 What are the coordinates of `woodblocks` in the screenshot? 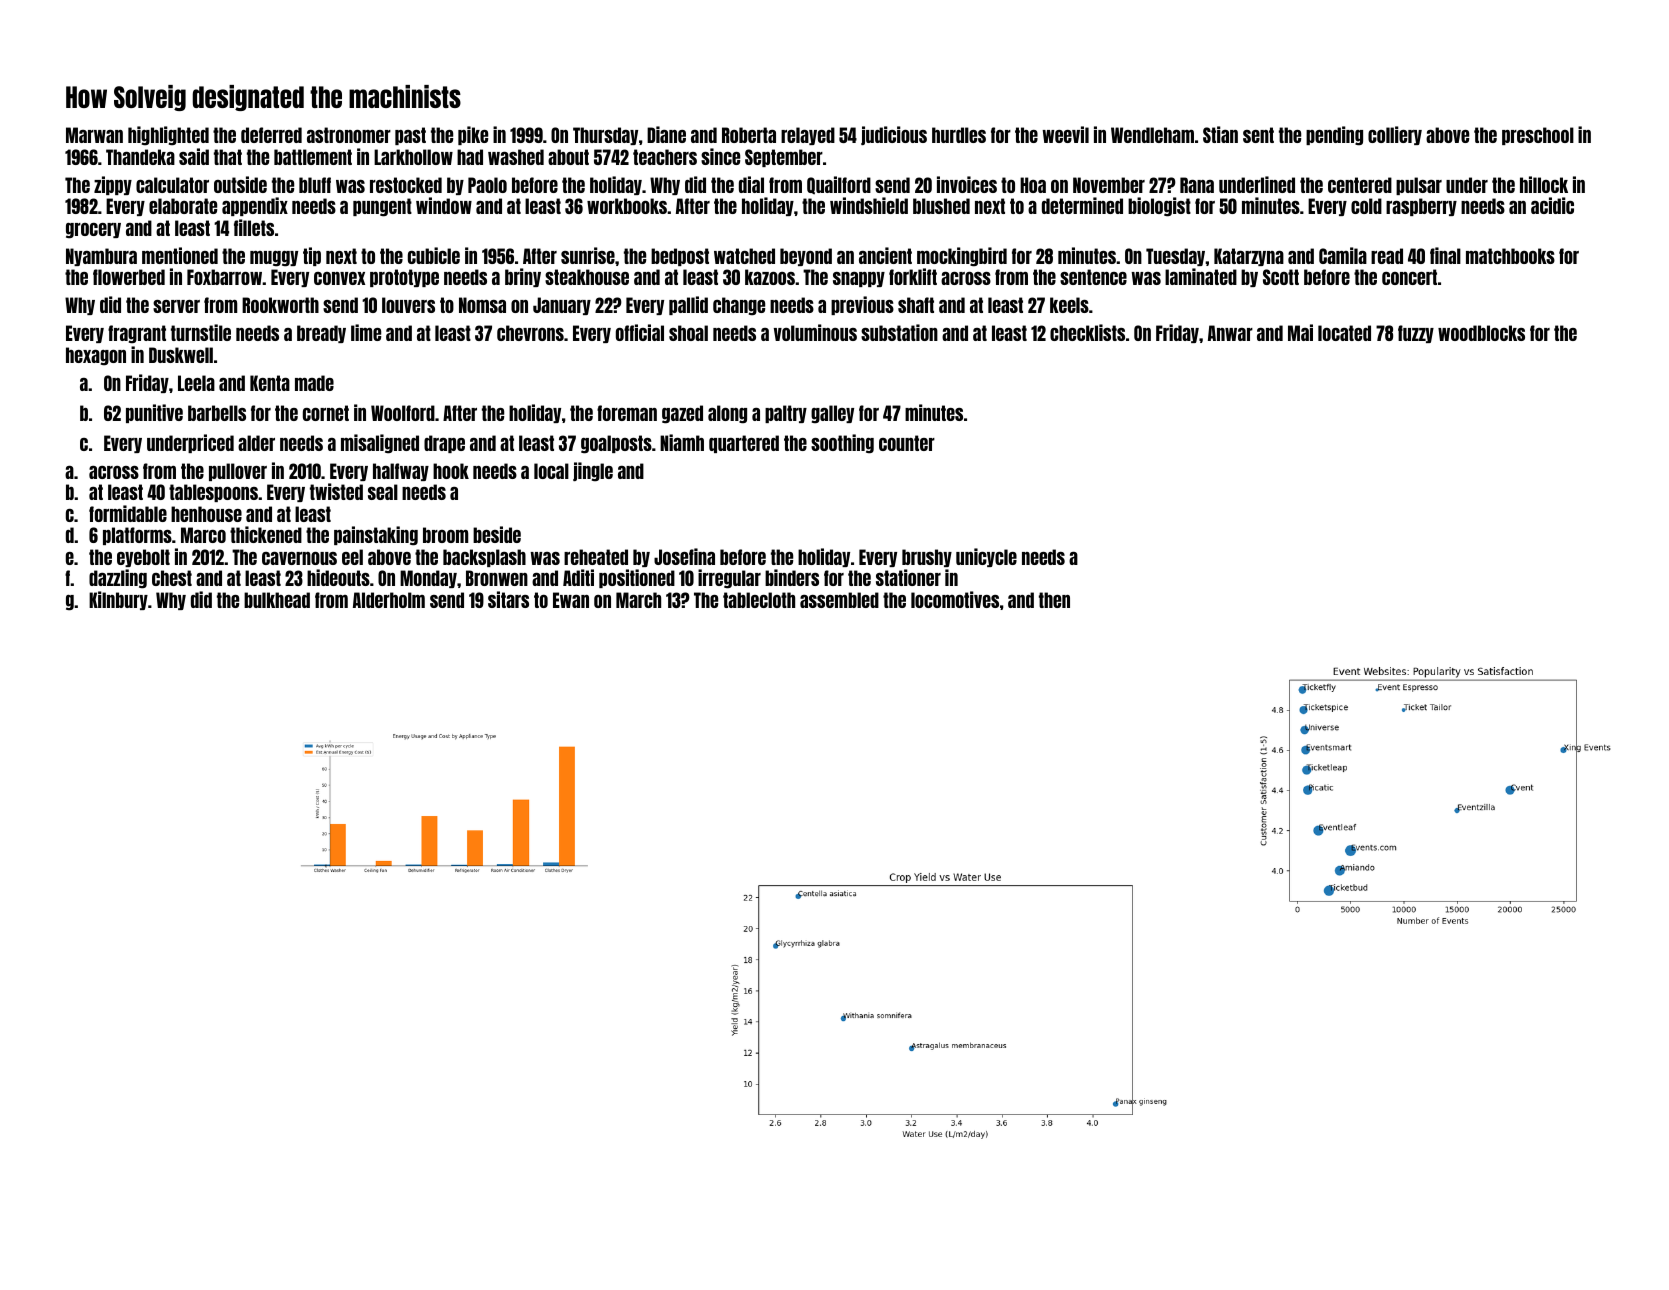 It's located at (1481, 333).
